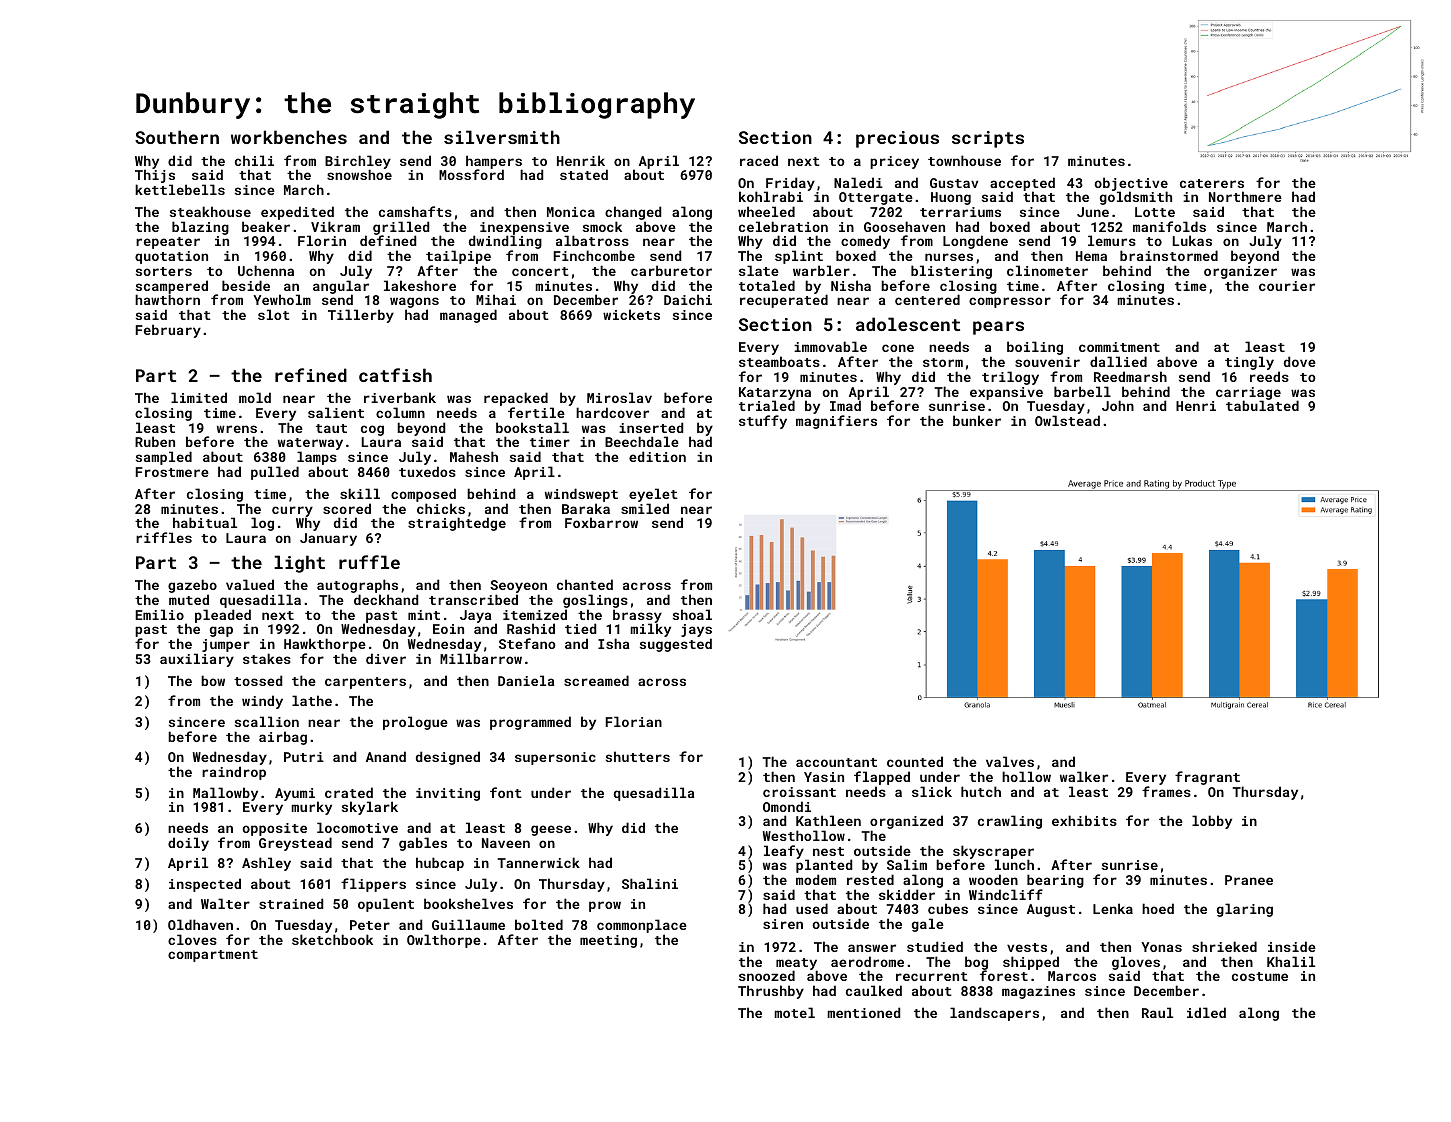 Image resolution: width=1451 pixels, height=1122 pixels. What do you see at coordinates (1287, 286) in the screenshot?
I see `courier` at bounding box center [1287, 286].
